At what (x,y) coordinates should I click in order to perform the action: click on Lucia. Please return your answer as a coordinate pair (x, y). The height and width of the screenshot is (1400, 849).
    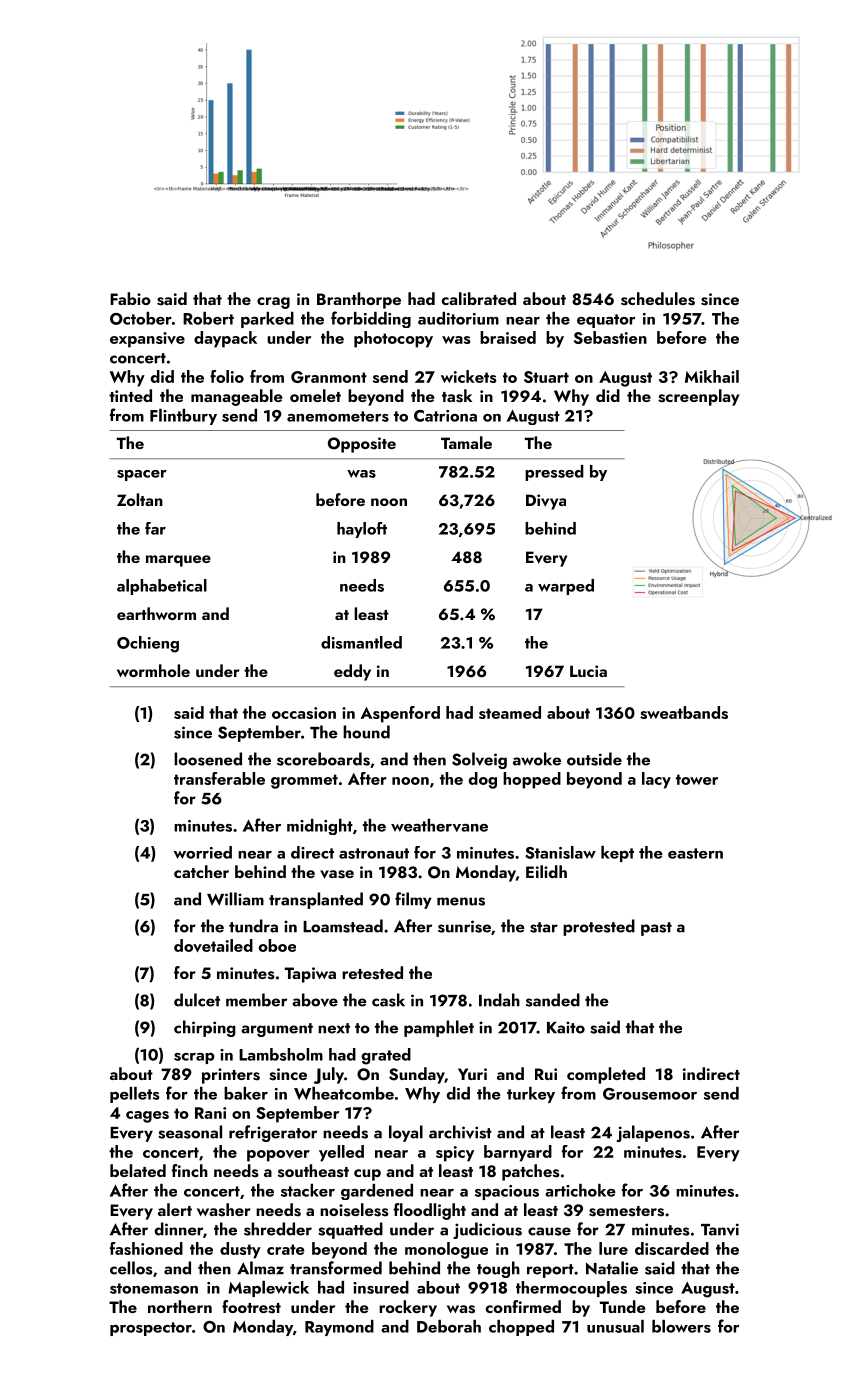
    Looking at the image, I should click on (588, 671).
